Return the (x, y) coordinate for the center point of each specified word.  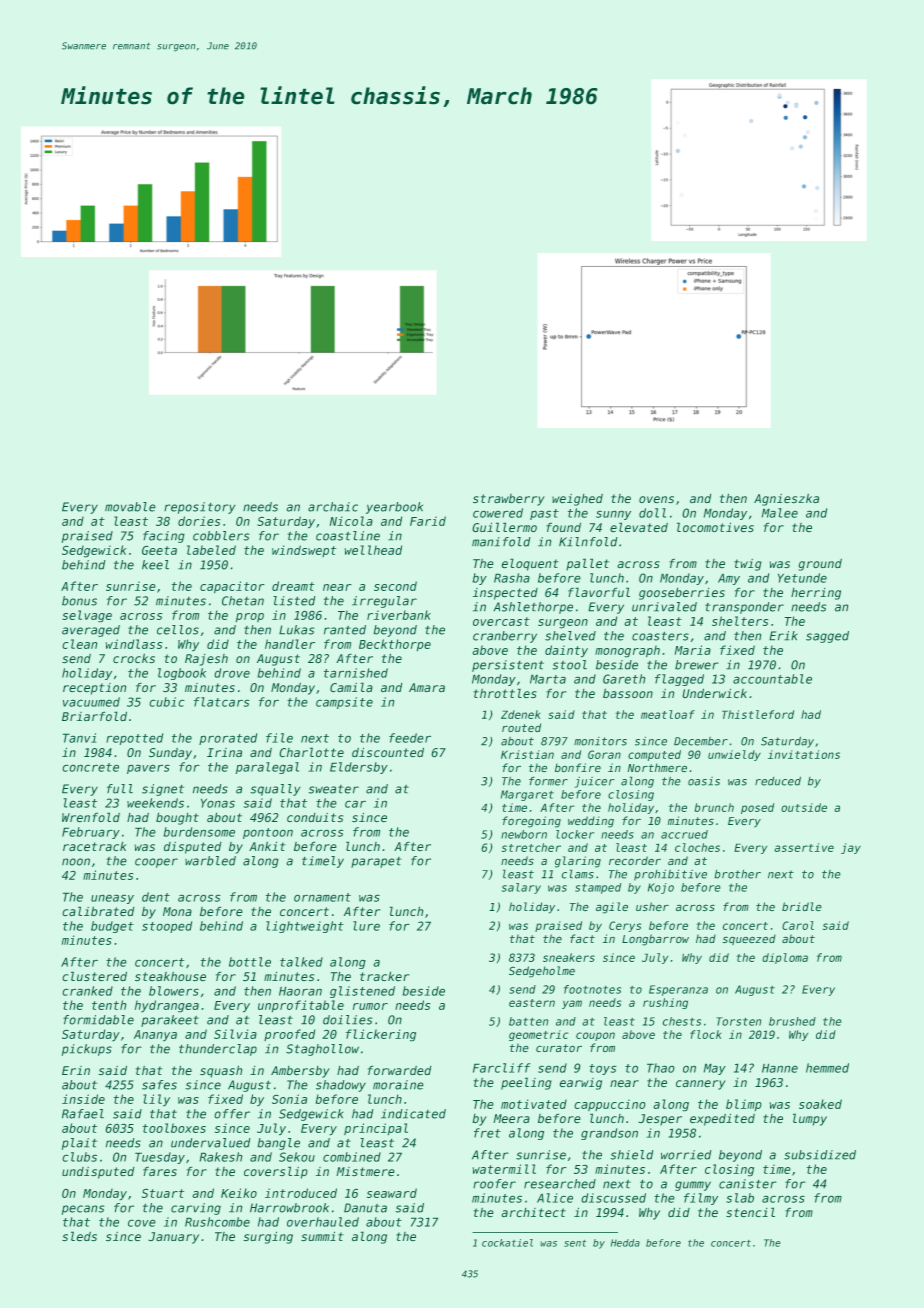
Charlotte (312, 752)
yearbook (394, 508)
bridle (801, 906)
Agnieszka (786, 500)
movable (130, 507)
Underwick (715, 693)
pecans (83, 1210)
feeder (410, 738)
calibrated (98, 911)
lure (366, 926)
